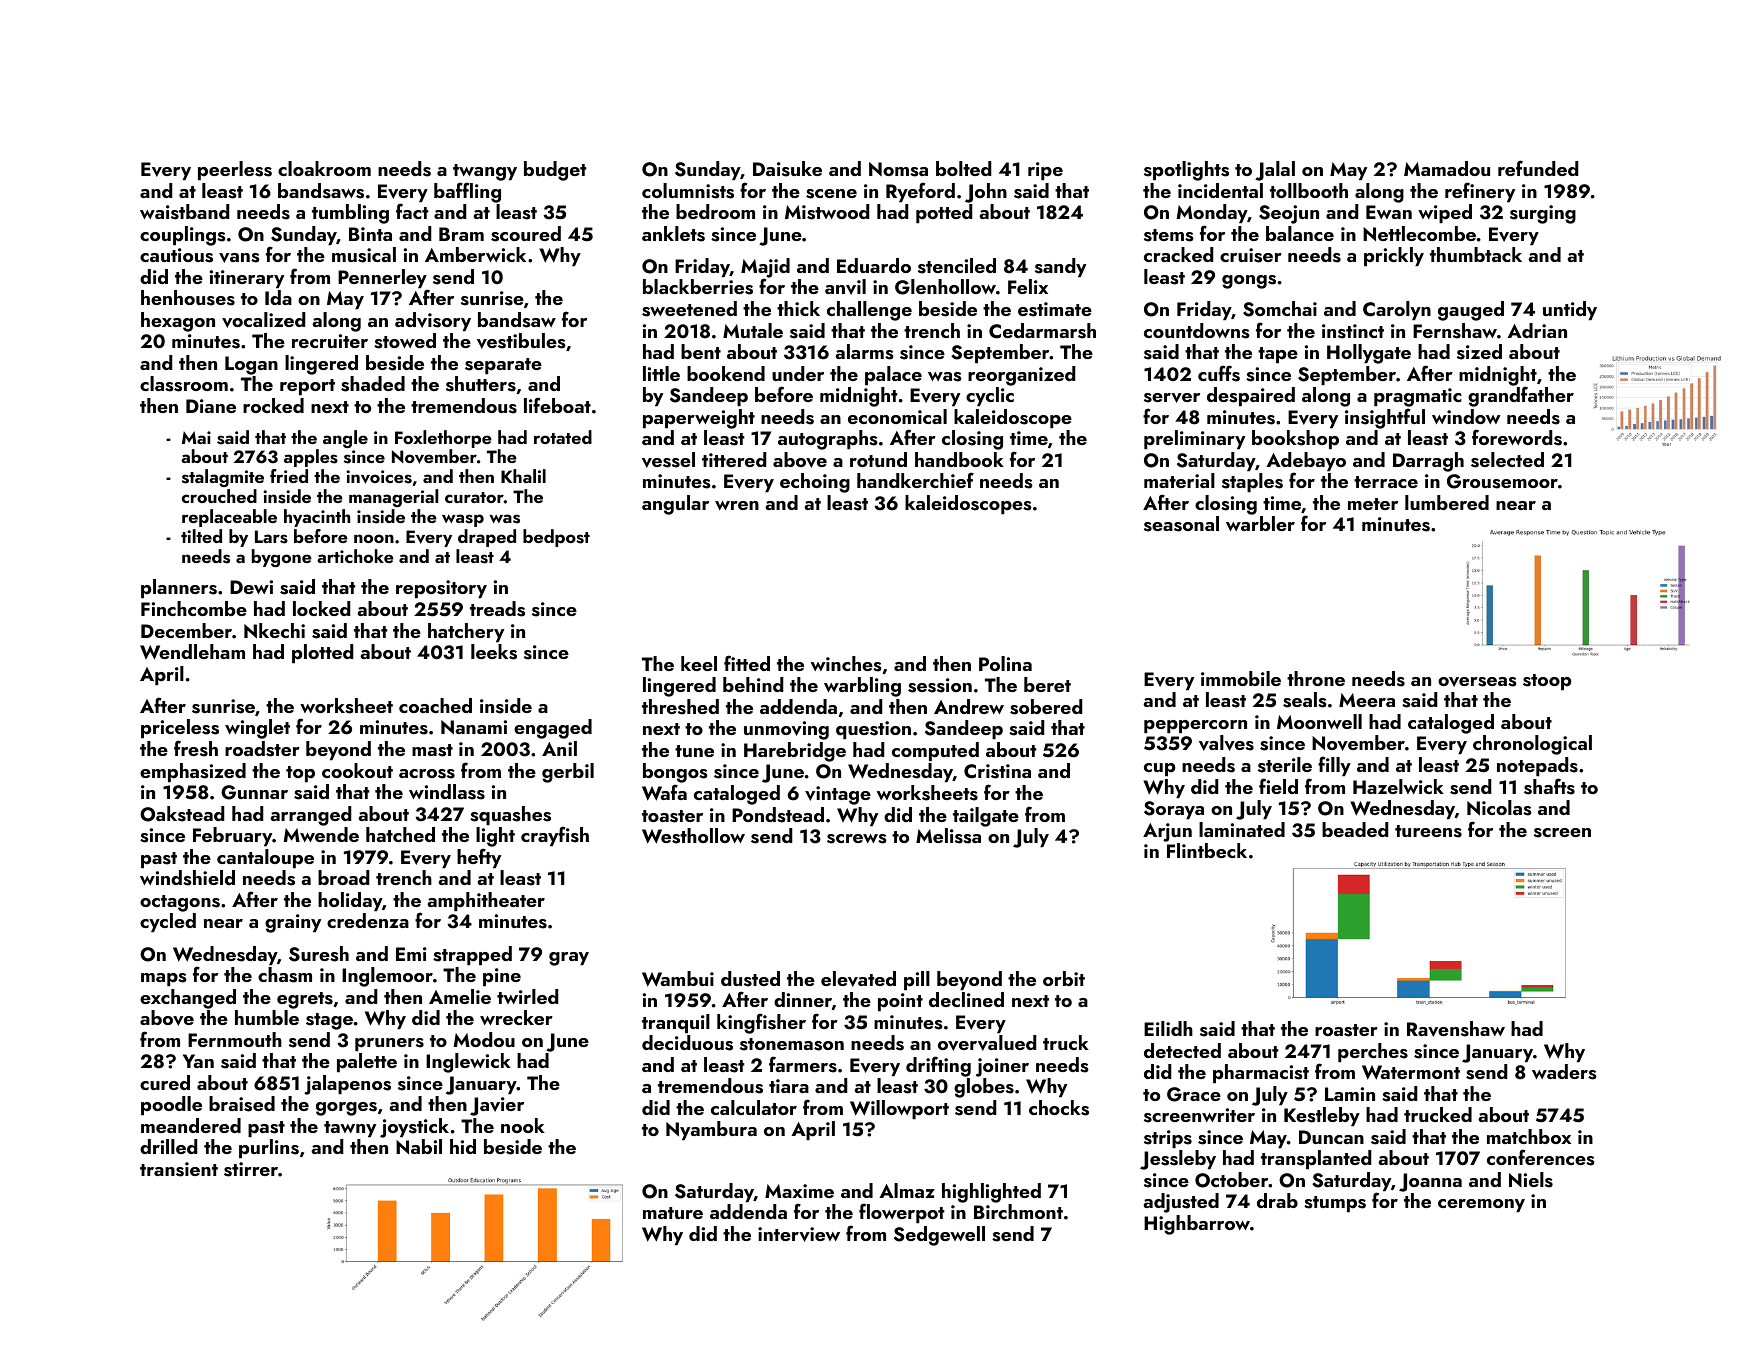 The width and height of the document is (1741, 1345). What do you see at coordinates (374, 538) in the document?
I see `noon` at bounding box center [374, 538].
